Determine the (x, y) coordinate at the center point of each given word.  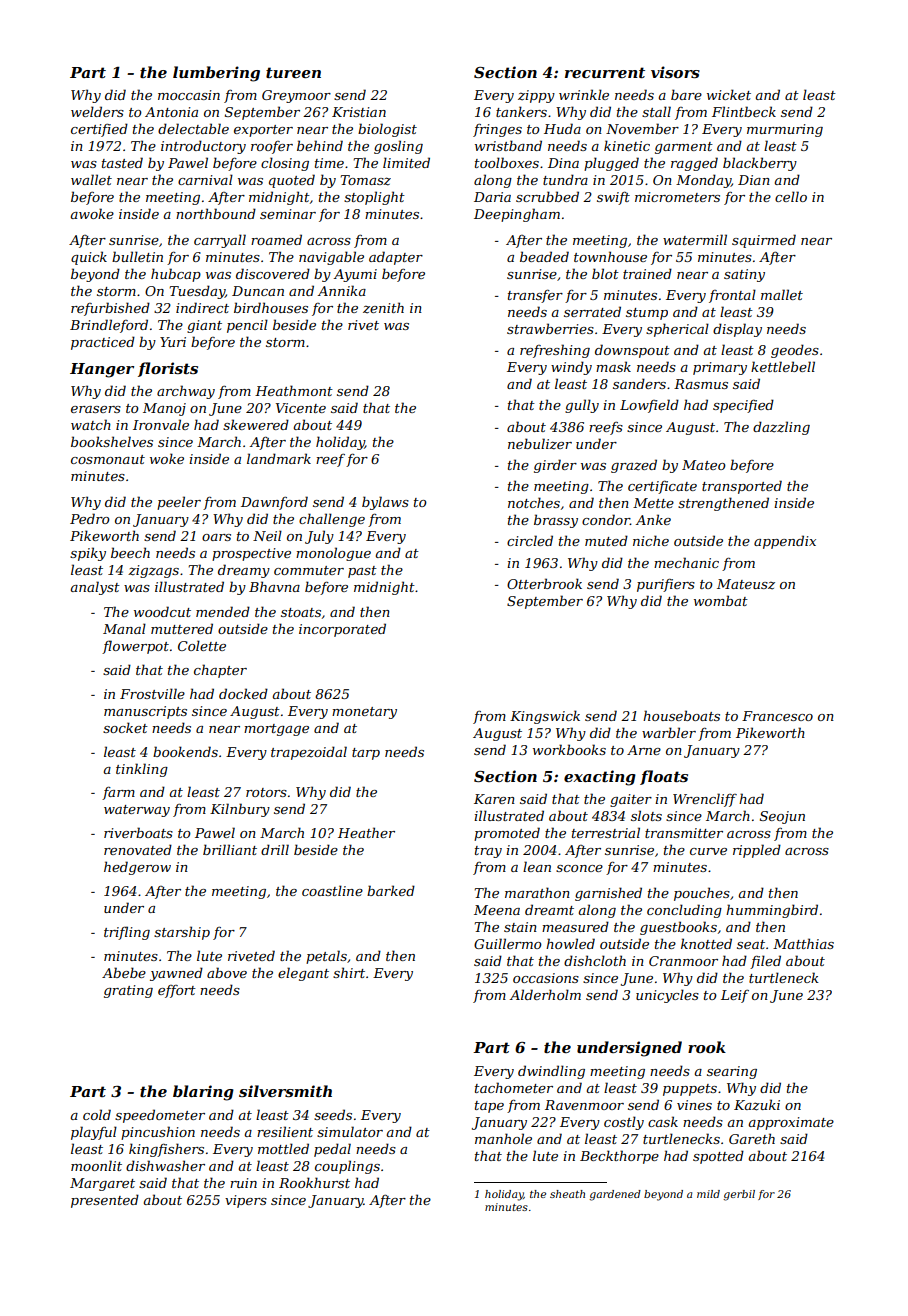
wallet (91, 179)
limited (406, 162)
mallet (782, 294)
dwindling (551, 1072)
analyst (95, 588)
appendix (785, 542)
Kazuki (757, 1105)
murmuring (785, 130)
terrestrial (606, 832)
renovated (138, 849)
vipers (246, 1201)
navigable (331, 258)
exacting (600, 778)
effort (177, 991)
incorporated (342, 630)
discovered (273, 273)
